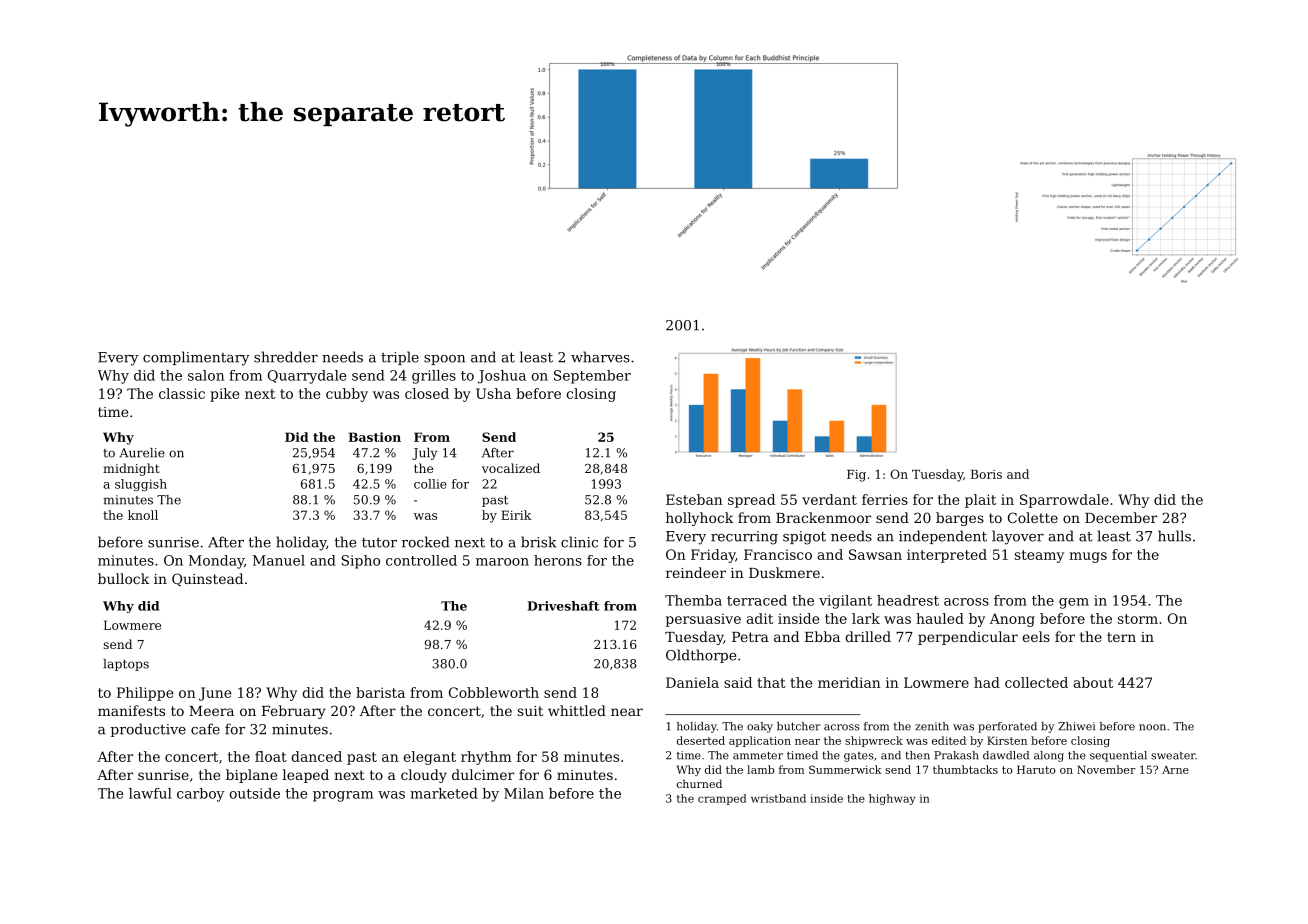 The image size is (1308, 924). What do you see at coordinates (699, 519) in the screenshot?
I see `hollyhock` at bounding box center [699, 519].
